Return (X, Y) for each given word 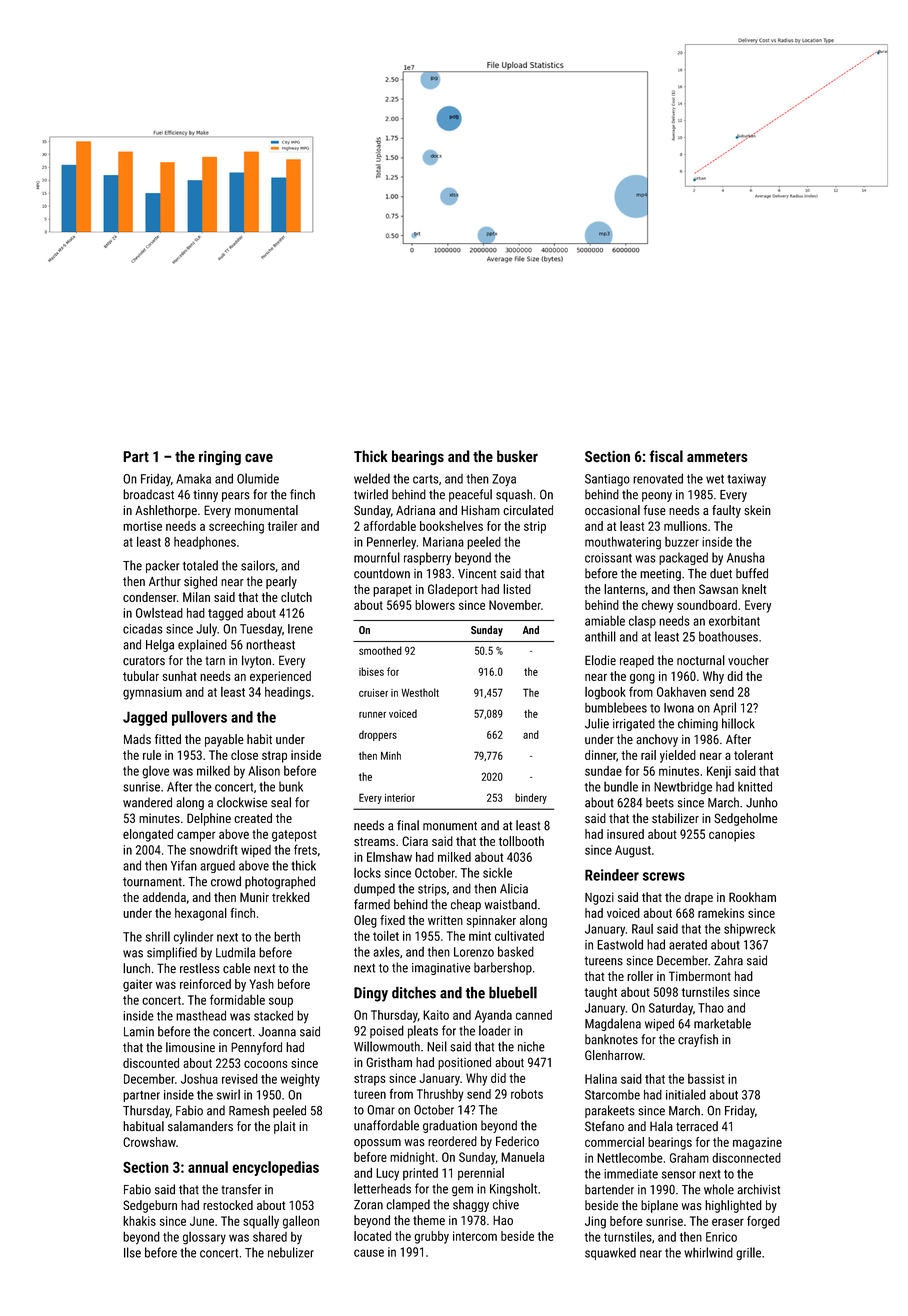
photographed (280, 882)
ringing (220, 458)
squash (514, 495)
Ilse (132, 1252)
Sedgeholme (745, 819)
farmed (372, 904)
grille (748, 1253)
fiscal (666, 456)
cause (369, 1253)
